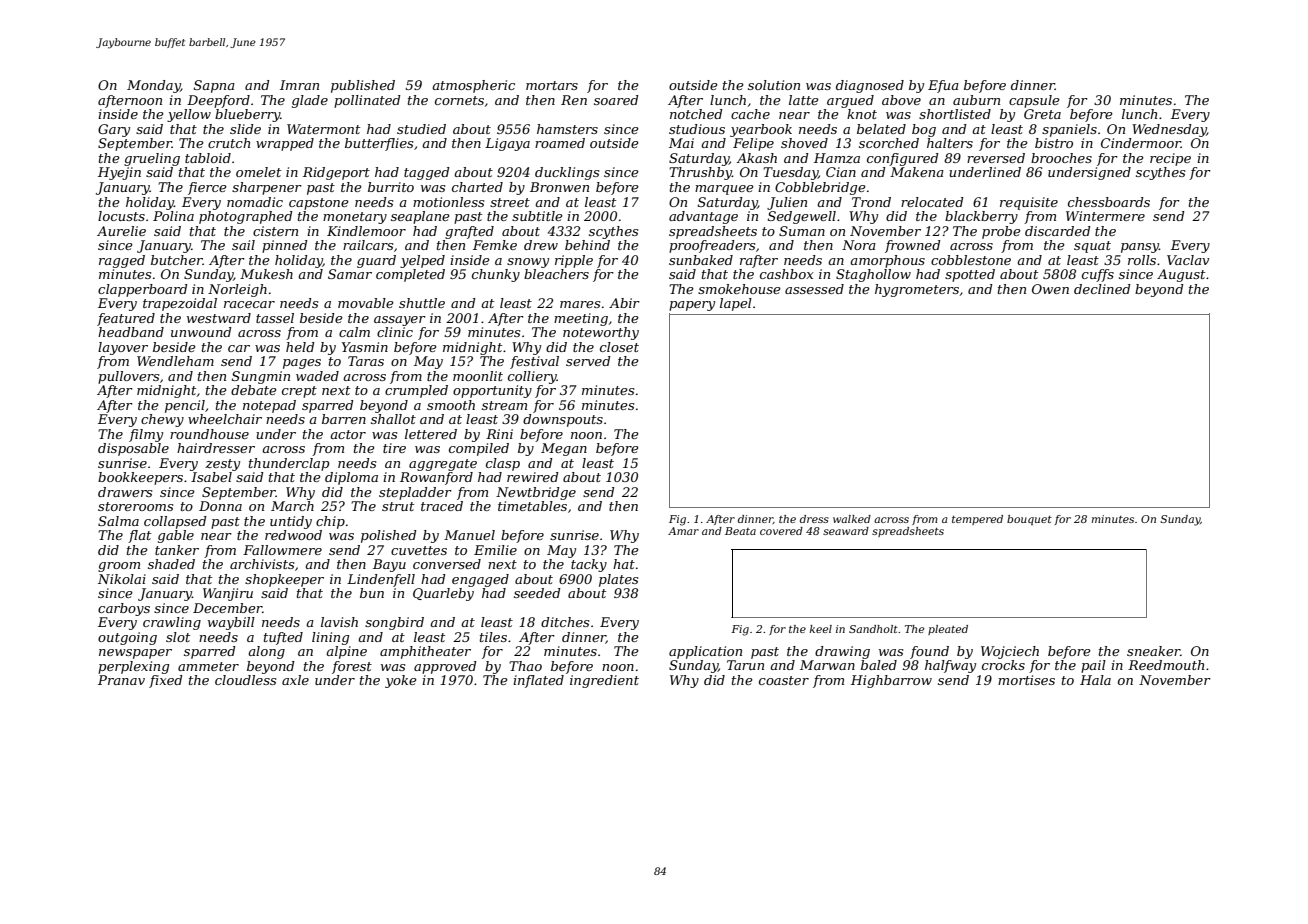 The height and width of the screenshot is (924, 1308). Describe the element at coordinates (125, 492) in the screenshot. I see `drawers` at that location.
